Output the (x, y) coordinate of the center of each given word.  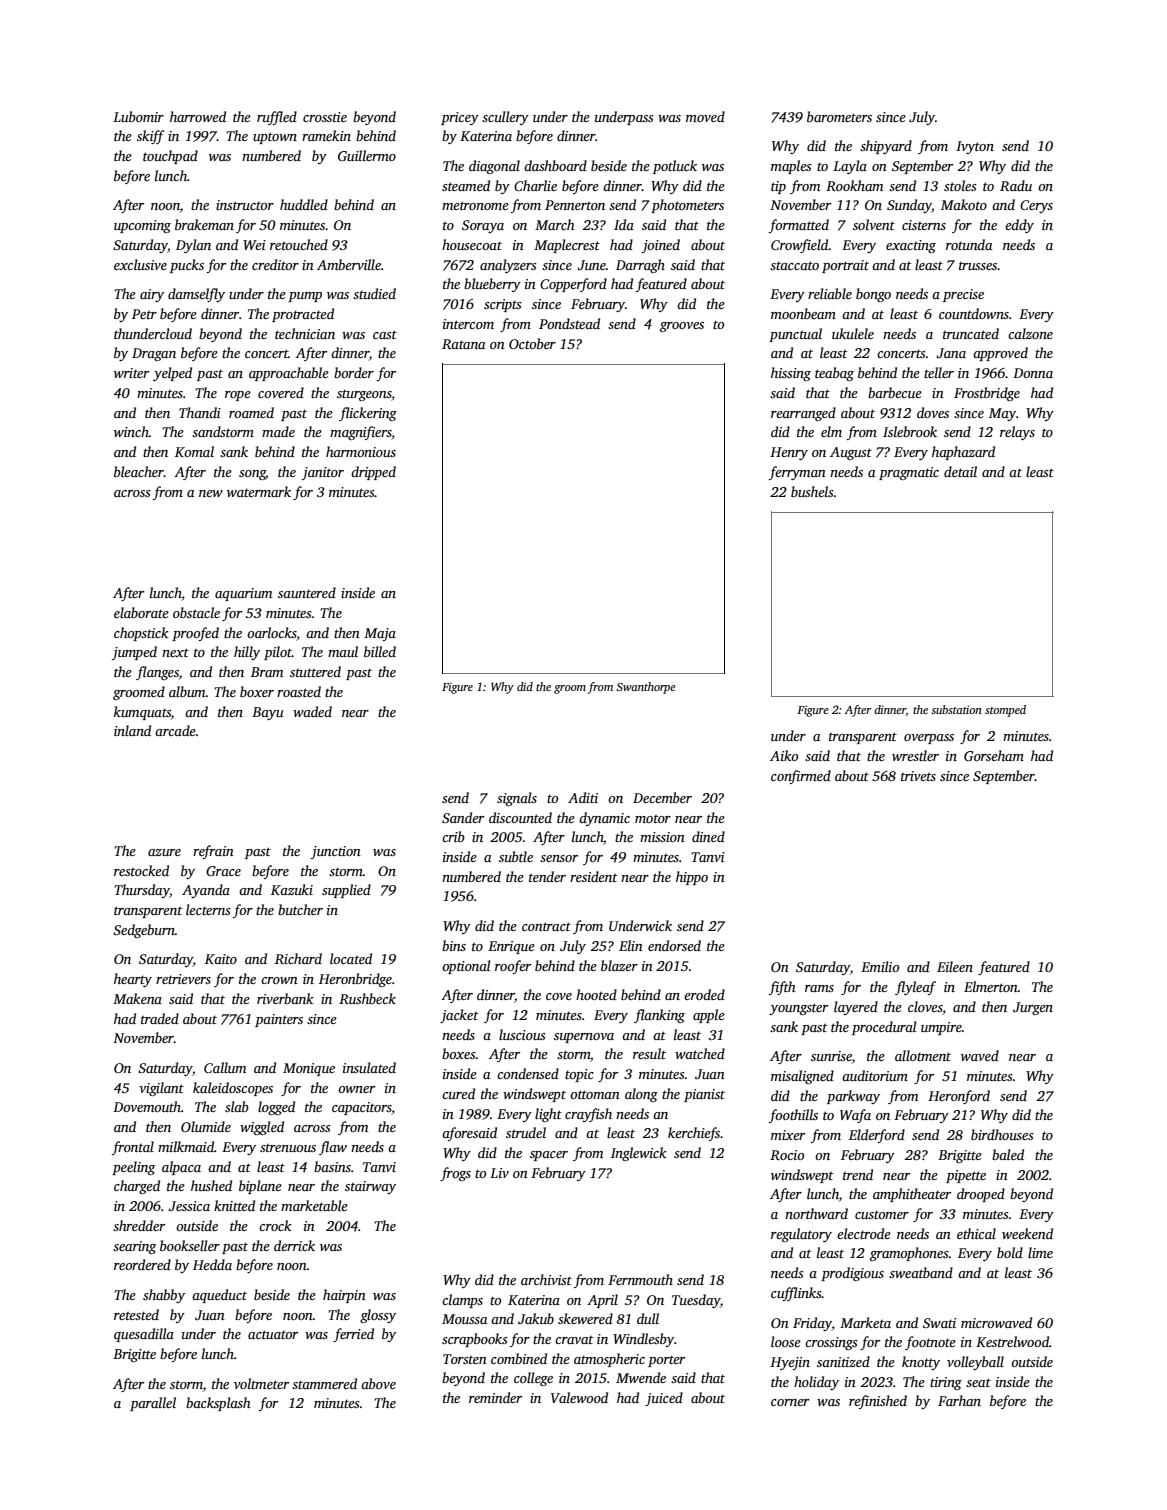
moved (705, 116)
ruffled (277, 118)
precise (963, 295)
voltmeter (261, 1383)
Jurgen (1033, 1008)
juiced (664, 1399)
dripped (373, 473)
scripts (503, 305)
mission (662, 837)
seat (978, 1382)
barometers (839, 116)
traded (160, 1018)
